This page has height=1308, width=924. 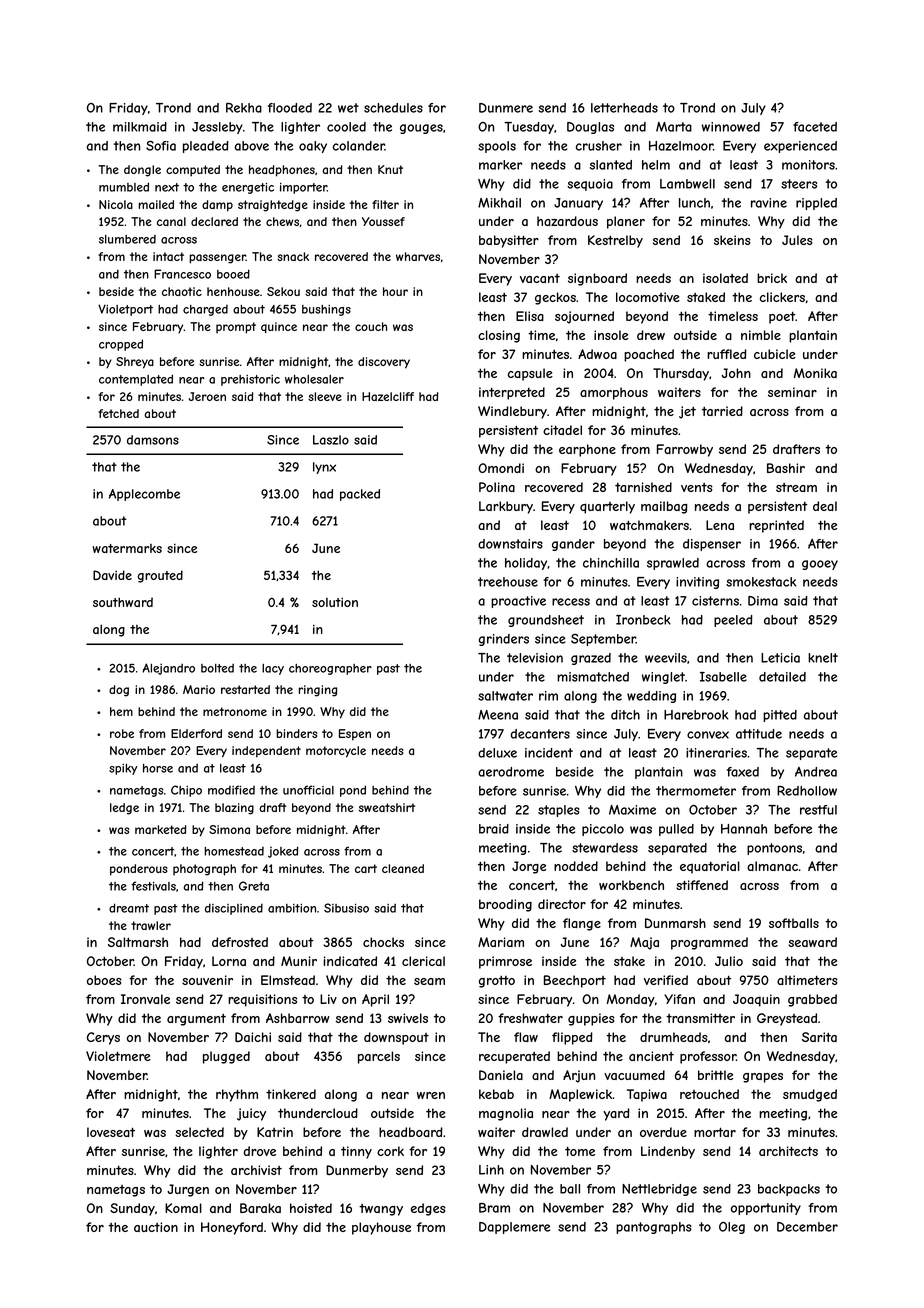 I want to click on treehouse, so click(x=508, y=582).
